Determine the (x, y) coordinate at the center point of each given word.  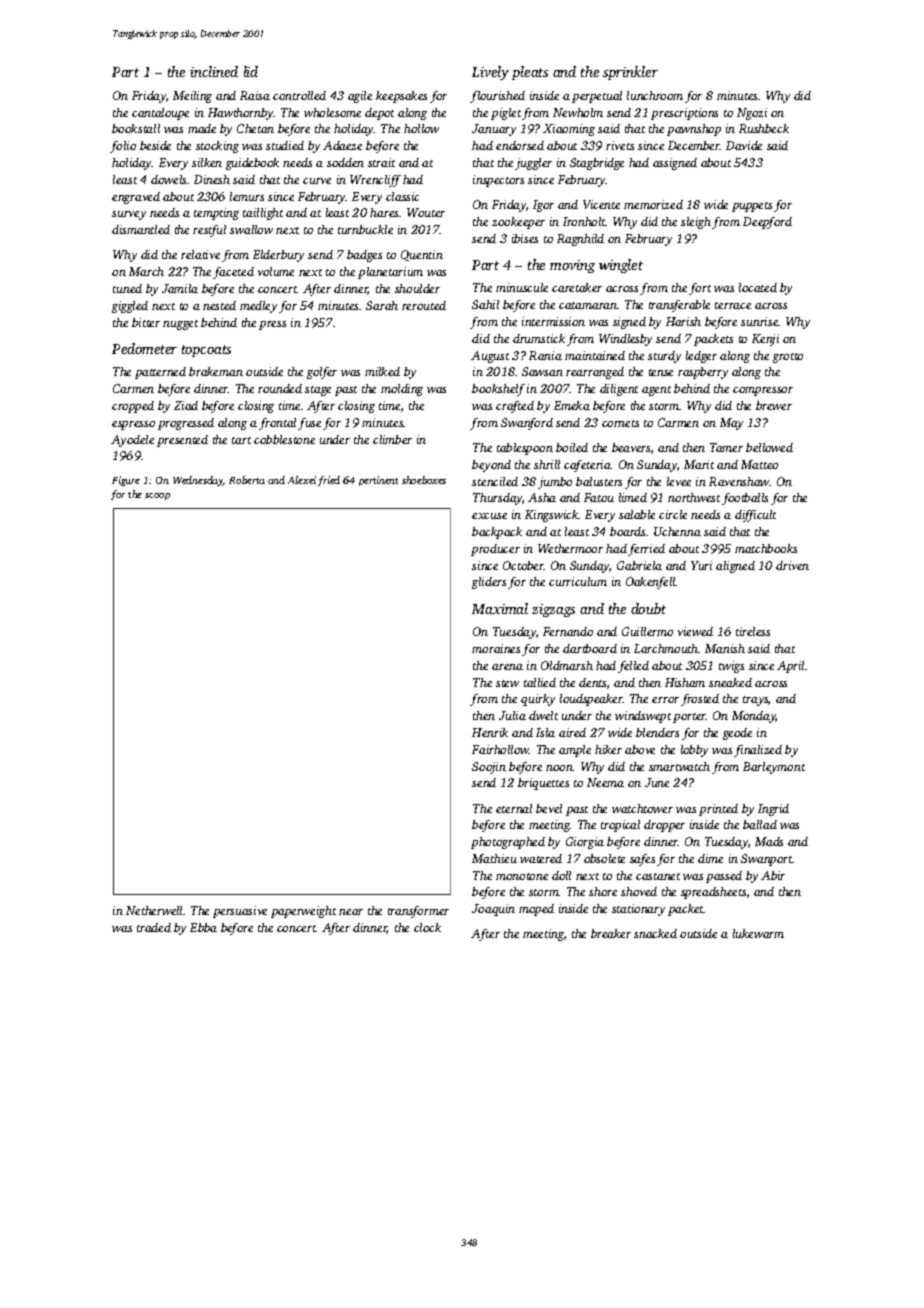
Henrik (490, 732)
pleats (530, 73)
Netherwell (154, 910)
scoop (157, 496)
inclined (214, 71)
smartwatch (679, 766)
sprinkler (630, 73)
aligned (735, 567)
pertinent (378, 481)
